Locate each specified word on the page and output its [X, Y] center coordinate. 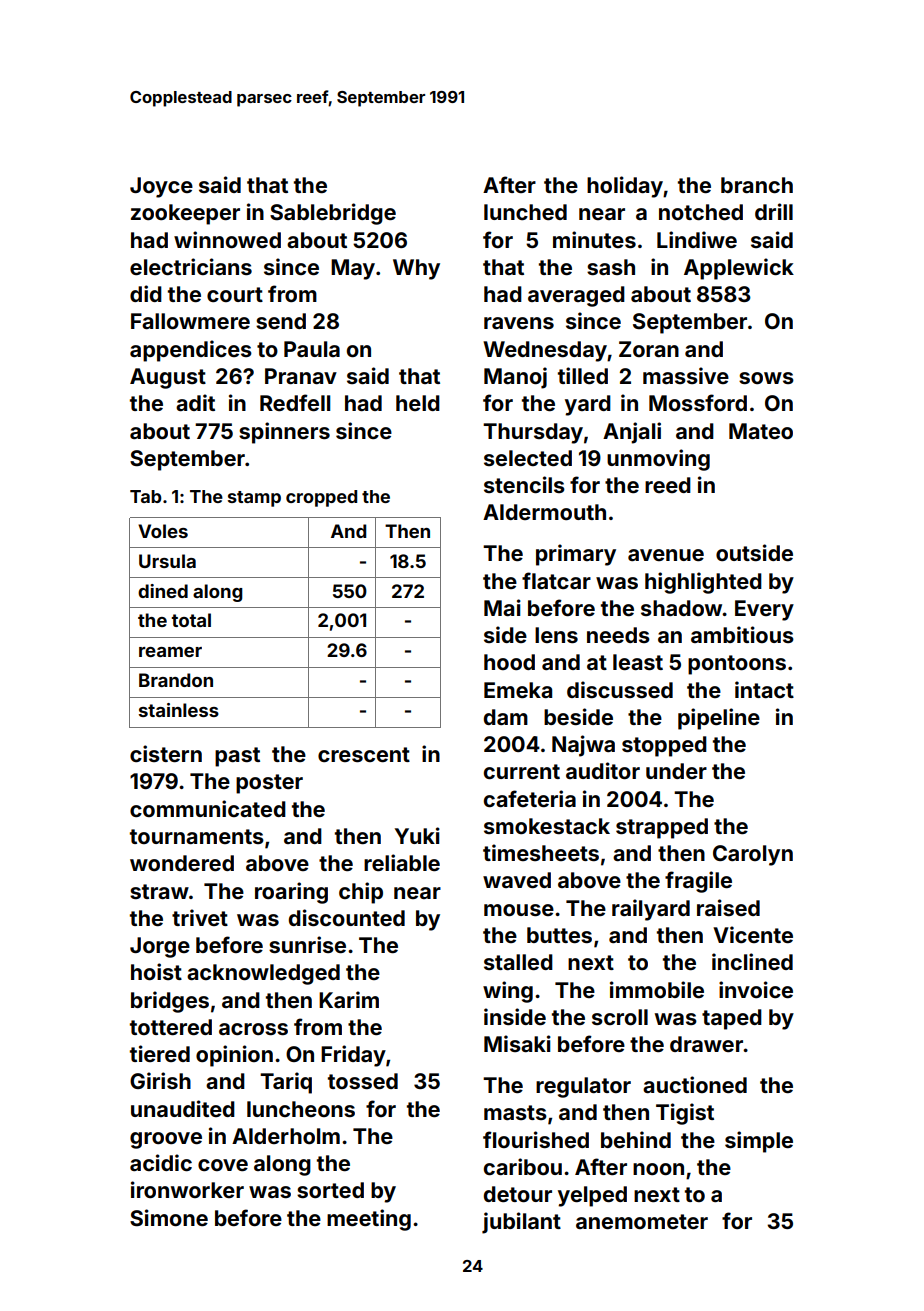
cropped [321, 498]
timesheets [541, 852]
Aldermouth [544, 512]
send [281, 321]
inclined [752, 961]
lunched [525, 212]
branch [757, 185]
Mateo [761, 431]
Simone [169, 1217]
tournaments [197, 836]
